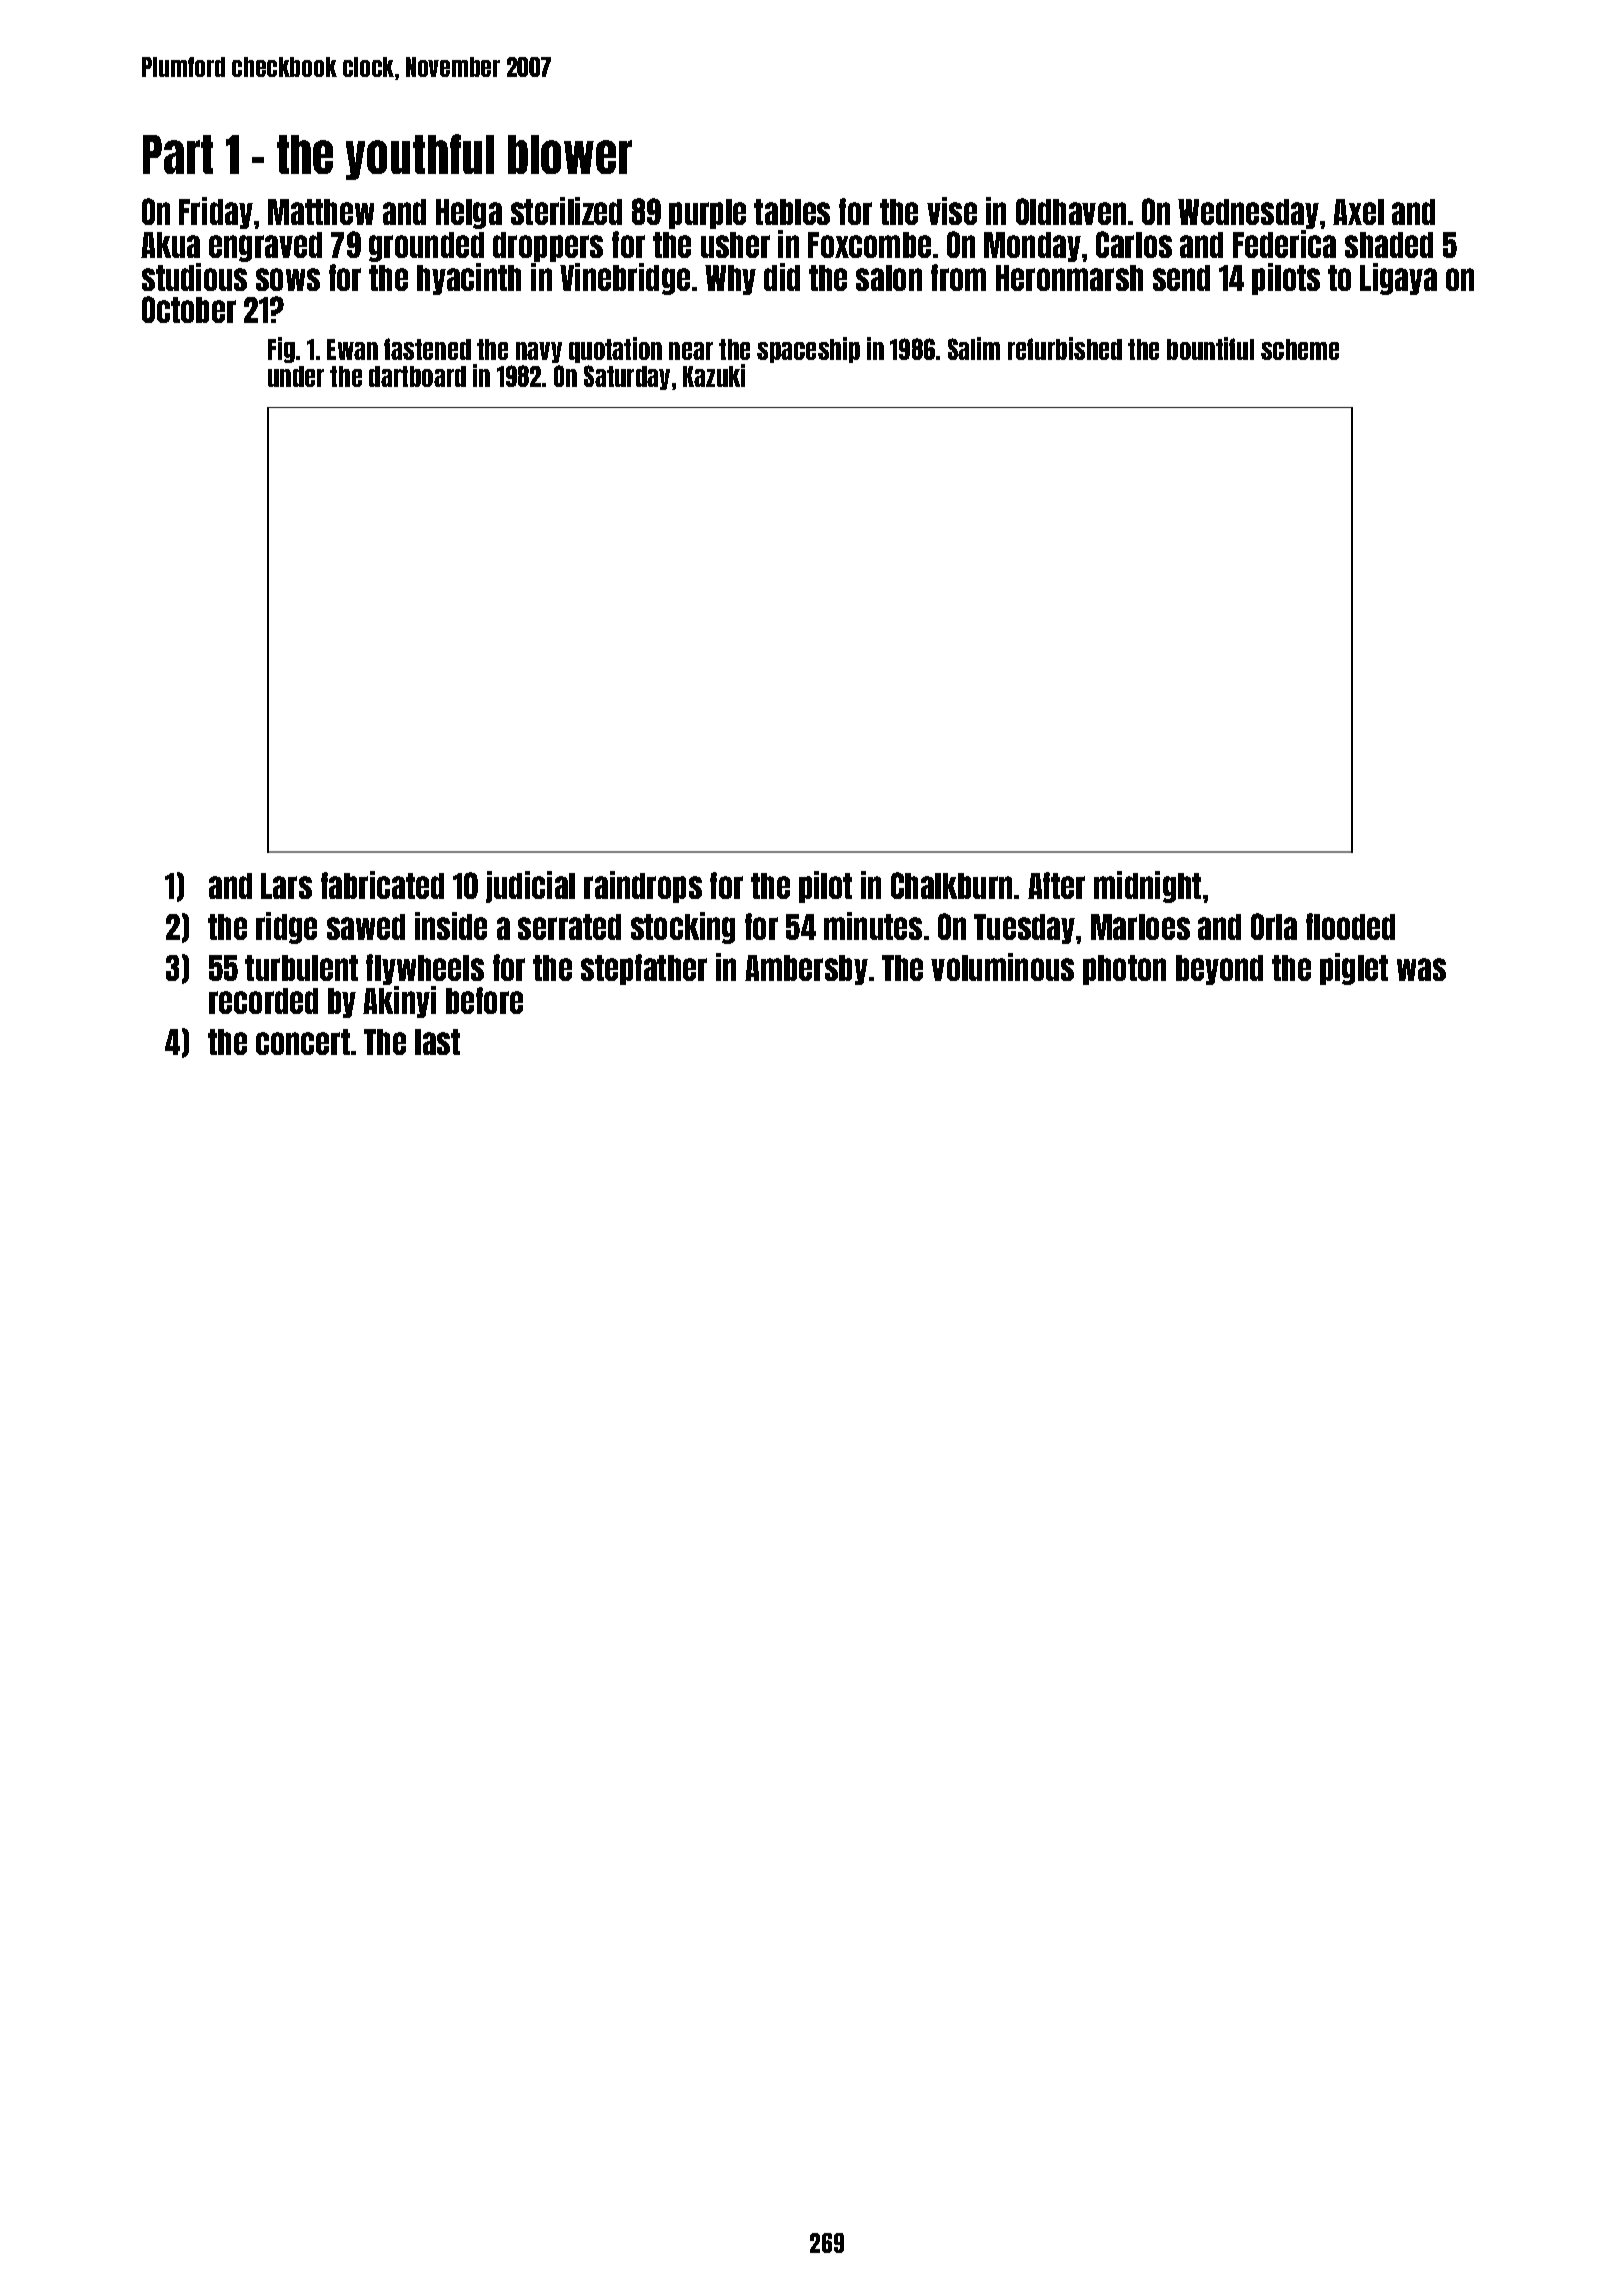 The image size is (1620, 2292). Describe the element at coordinates (286, 886) in the document. I see `Lars` at that location.
